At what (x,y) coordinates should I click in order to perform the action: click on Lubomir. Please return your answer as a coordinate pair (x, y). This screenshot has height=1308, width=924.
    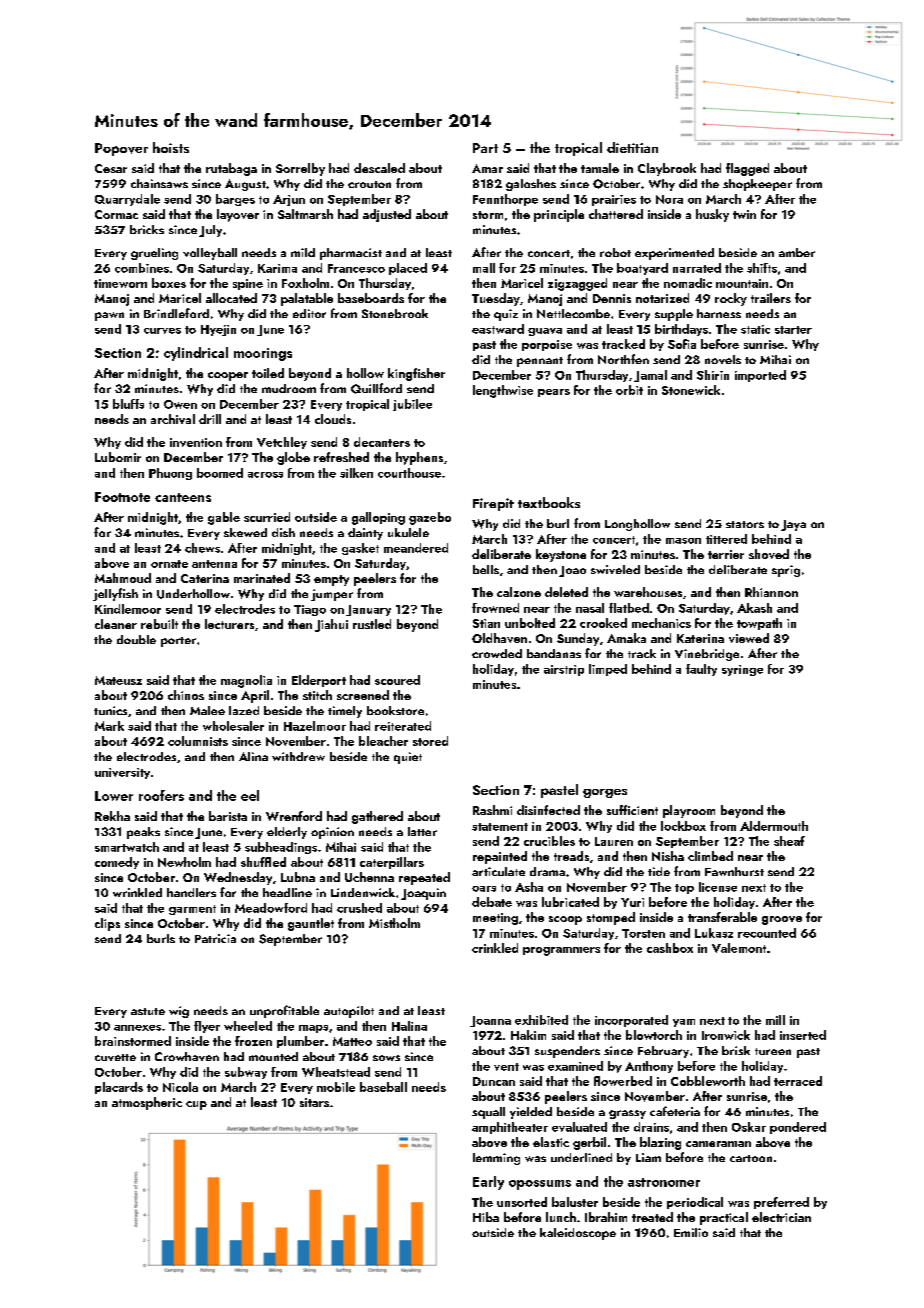
    Looking at the image, I should click on (118, 457).
